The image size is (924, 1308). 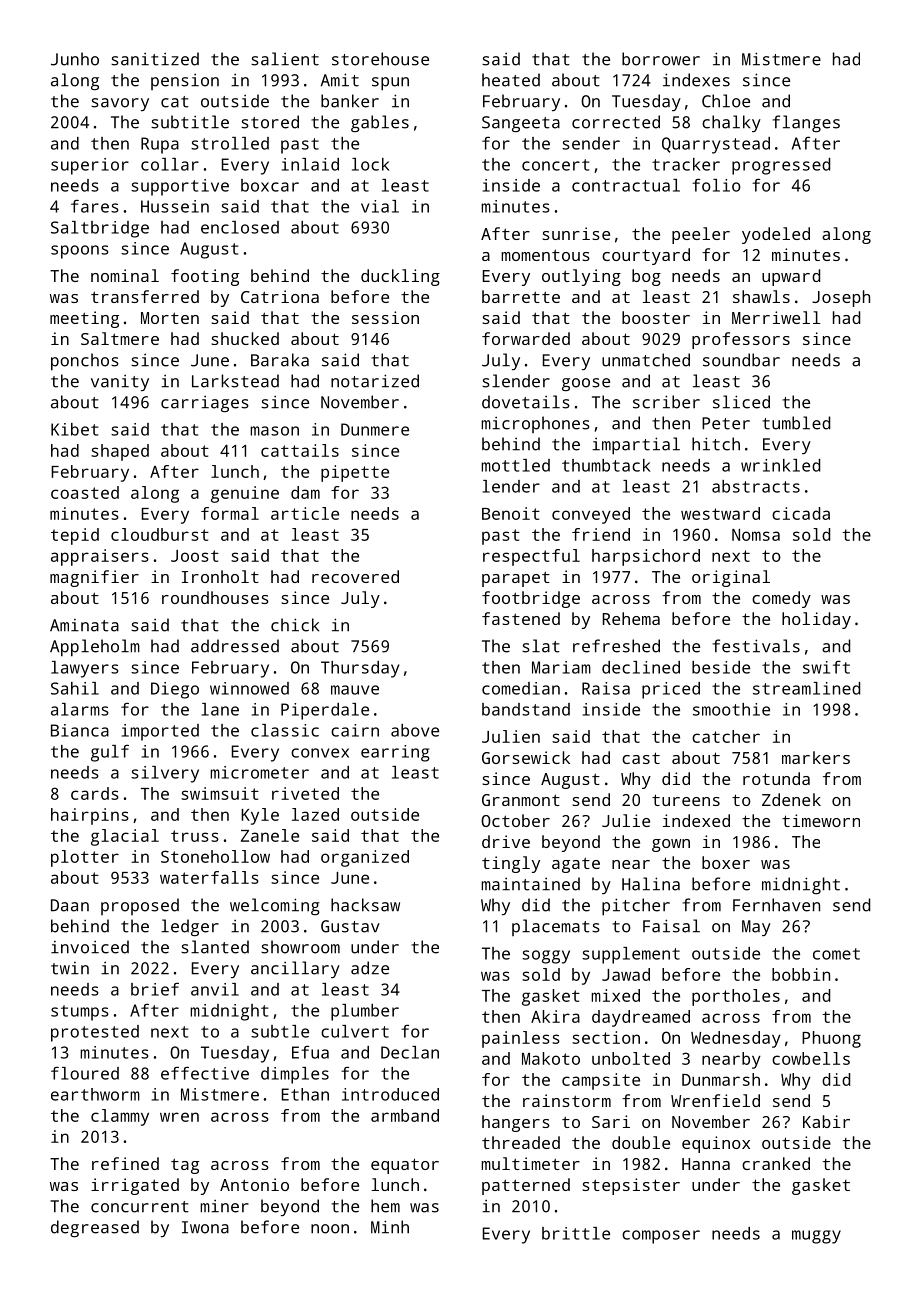 What do you see at coordinates (721, 667) in the screenshot?
I see `beside` at bounding box center [721, 667].
